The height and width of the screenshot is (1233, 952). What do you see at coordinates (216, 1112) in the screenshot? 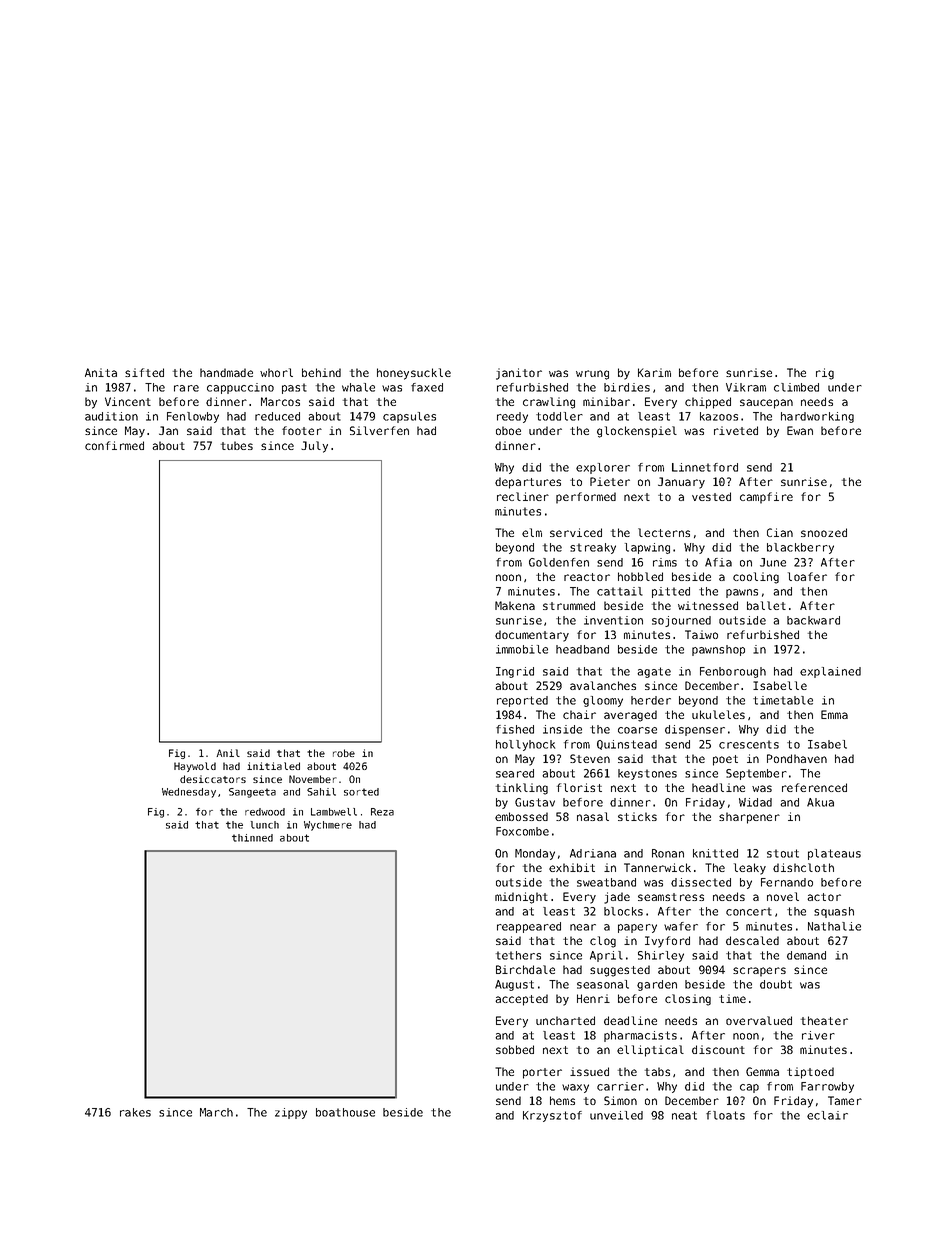
I see `March` at bounding box center [216, 1112].
